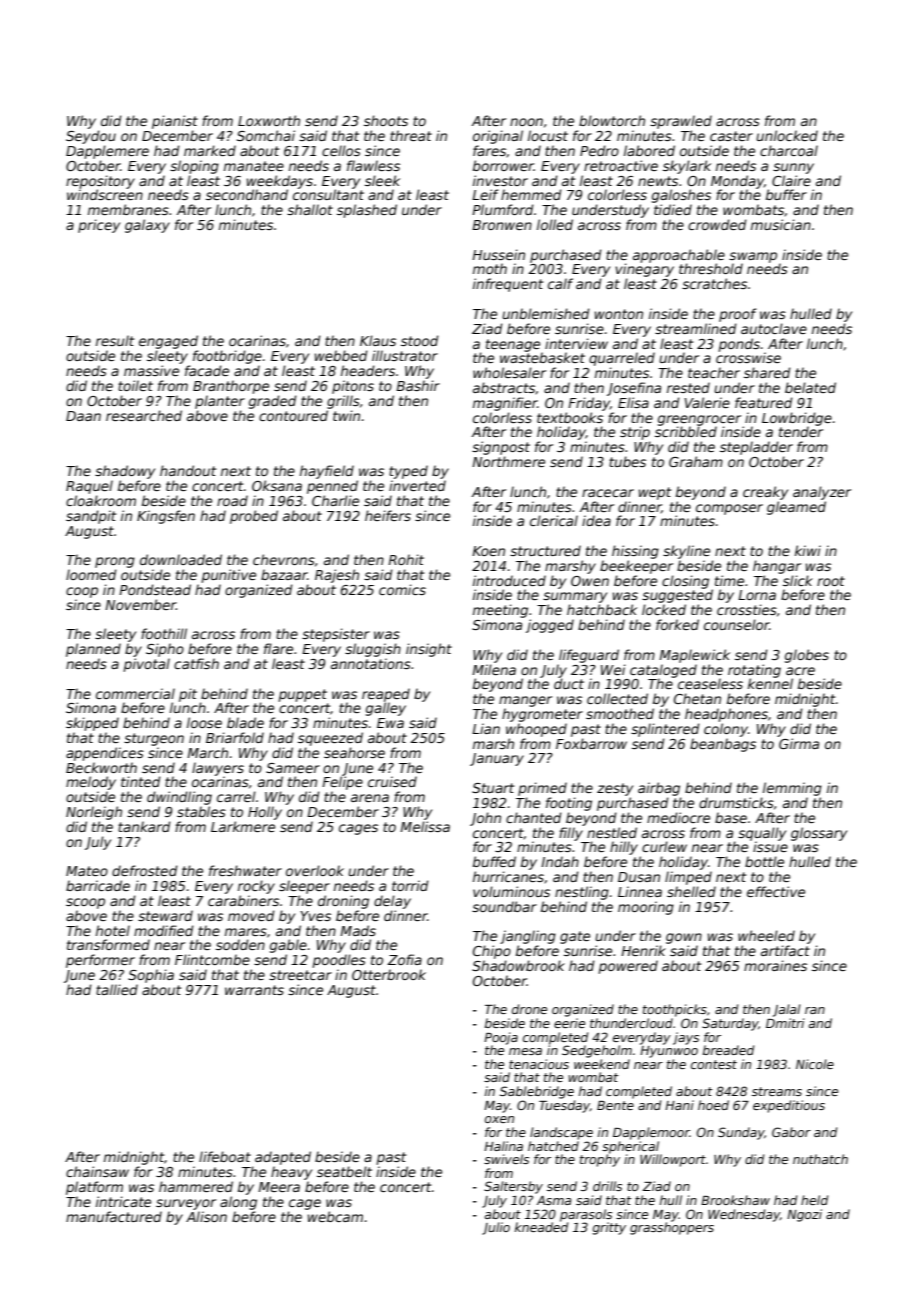 The image size is (924, 1308). What do you see at coordinates (283, 1158) in the screenshot?
I see `adapted` at bounding box center [283, 1158].
